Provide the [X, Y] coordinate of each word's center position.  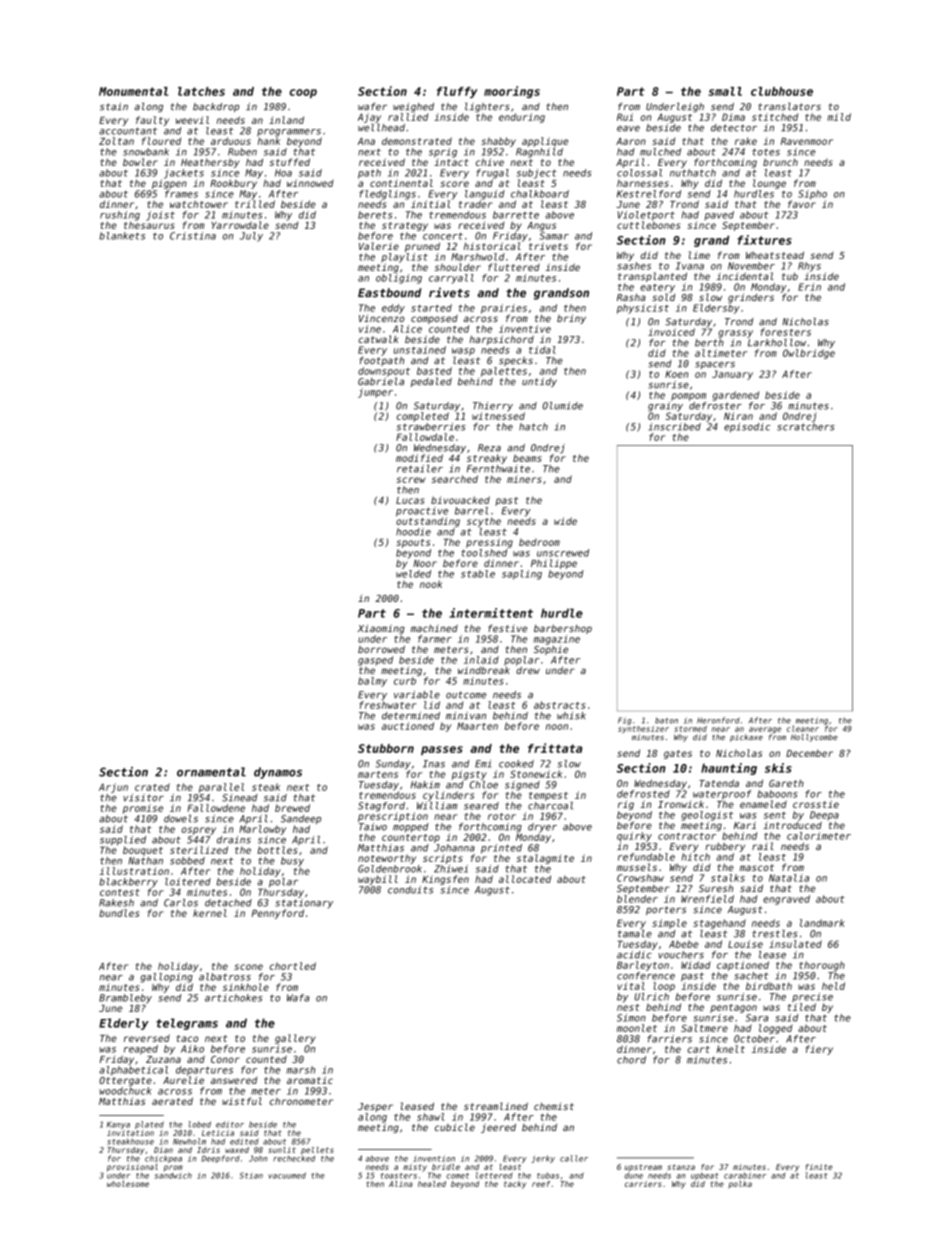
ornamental [211, 772]
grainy [665, 407]
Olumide [562, 406]
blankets [122, 236]
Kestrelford [649, 194]
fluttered [514, 267]
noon [557, 727]
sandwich [173, 1175]
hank [269, 141]
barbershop [563, 629]
